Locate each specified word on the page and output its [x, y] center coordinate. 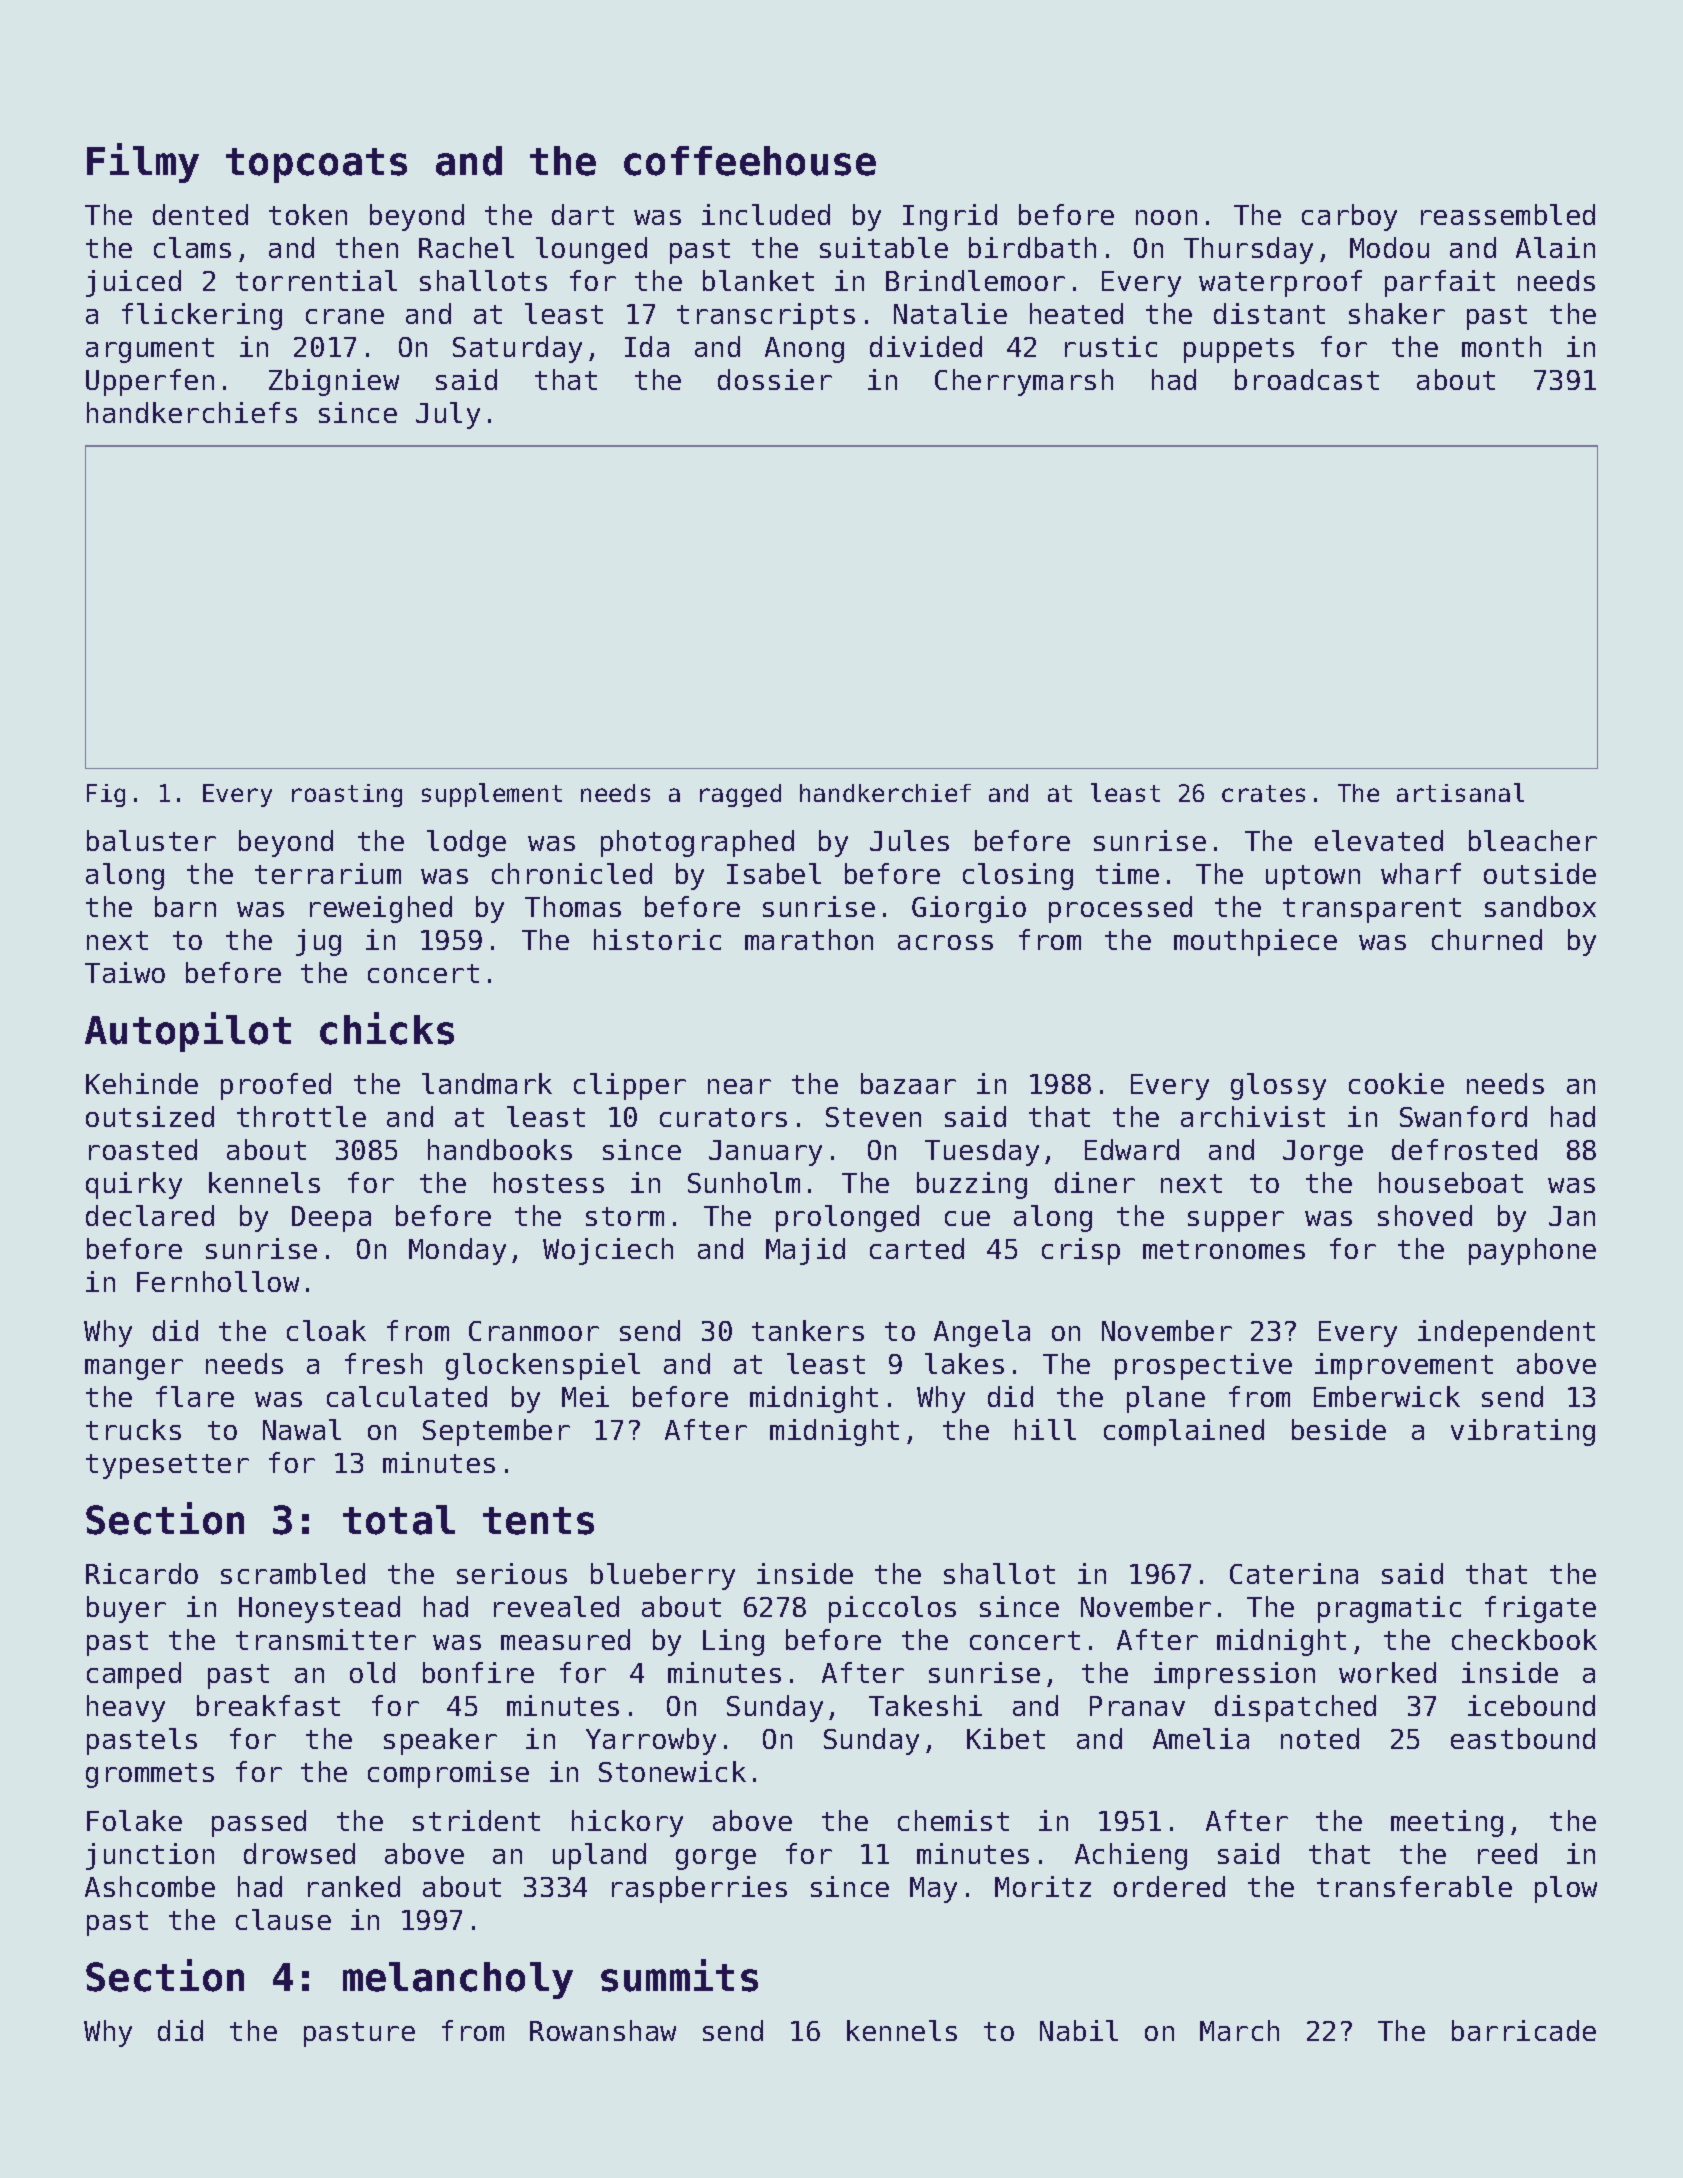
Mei [585, 1396]
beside [1339, 1429]
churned [1487, 939]
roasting [347, 795]
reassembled [1508, 214]
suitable [884, 247]
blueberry [663, 1576]
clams [192, 247]
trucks [133, 1429]
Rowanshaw [603, 2030]
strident [476, 1820]
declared [150, 1215]
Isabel [774, 873]
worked [1387, 1672]
